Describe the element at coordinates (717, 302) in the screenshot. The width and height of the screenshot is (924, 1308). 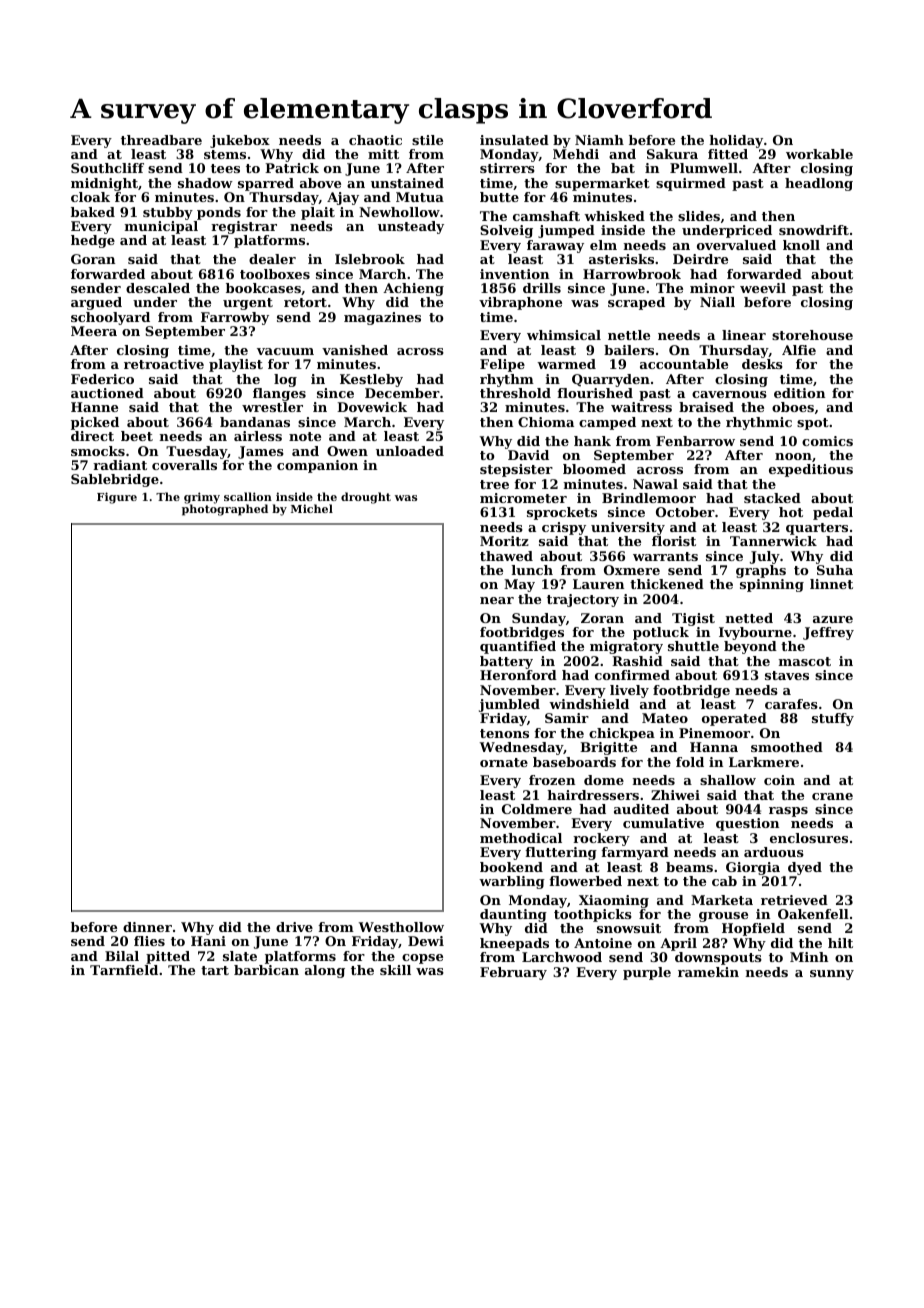
I see `Niall` at that location.
